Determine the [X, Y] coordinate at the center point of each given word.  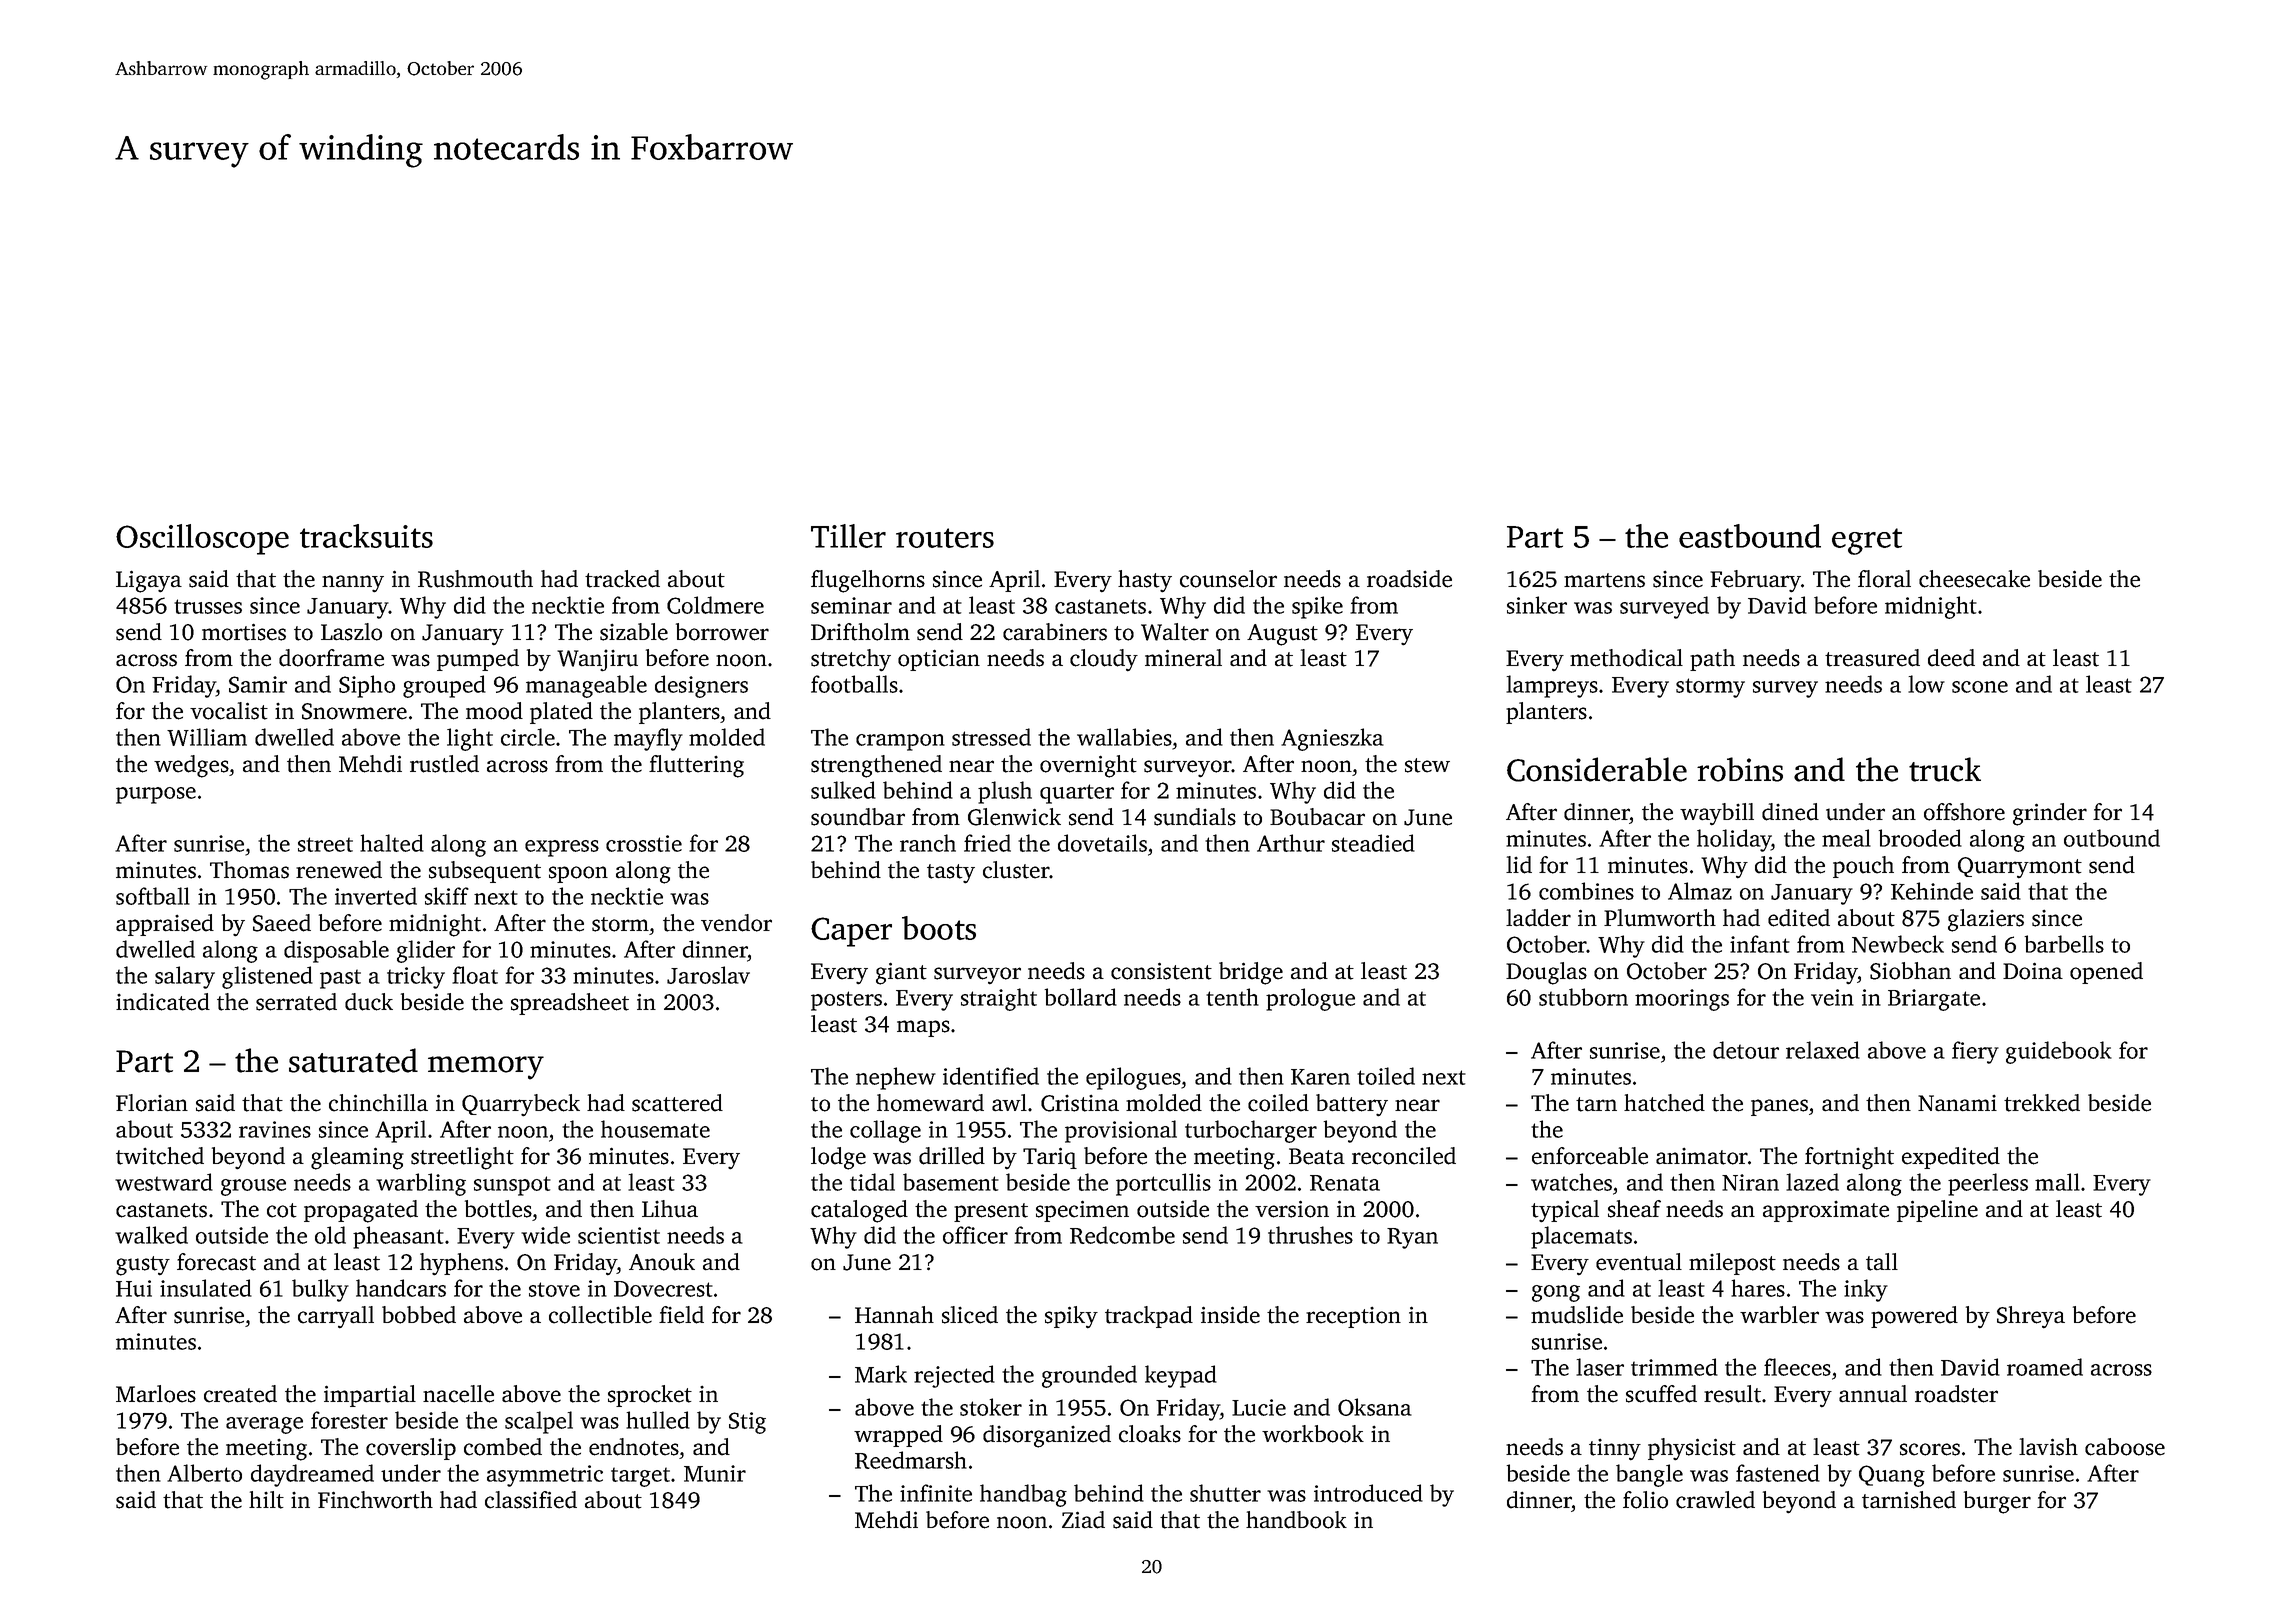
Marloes [156, 1394]
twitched [160, 1156]
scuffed [1661, 1394]
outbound [2112, 838]
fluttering [696, 766]
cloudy [1104, 660]
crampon [900, 742]
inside [1230, 1315]
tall [1882, 1262]
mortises [244, 632]
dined [1790, 812]
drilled [952, 1156]
